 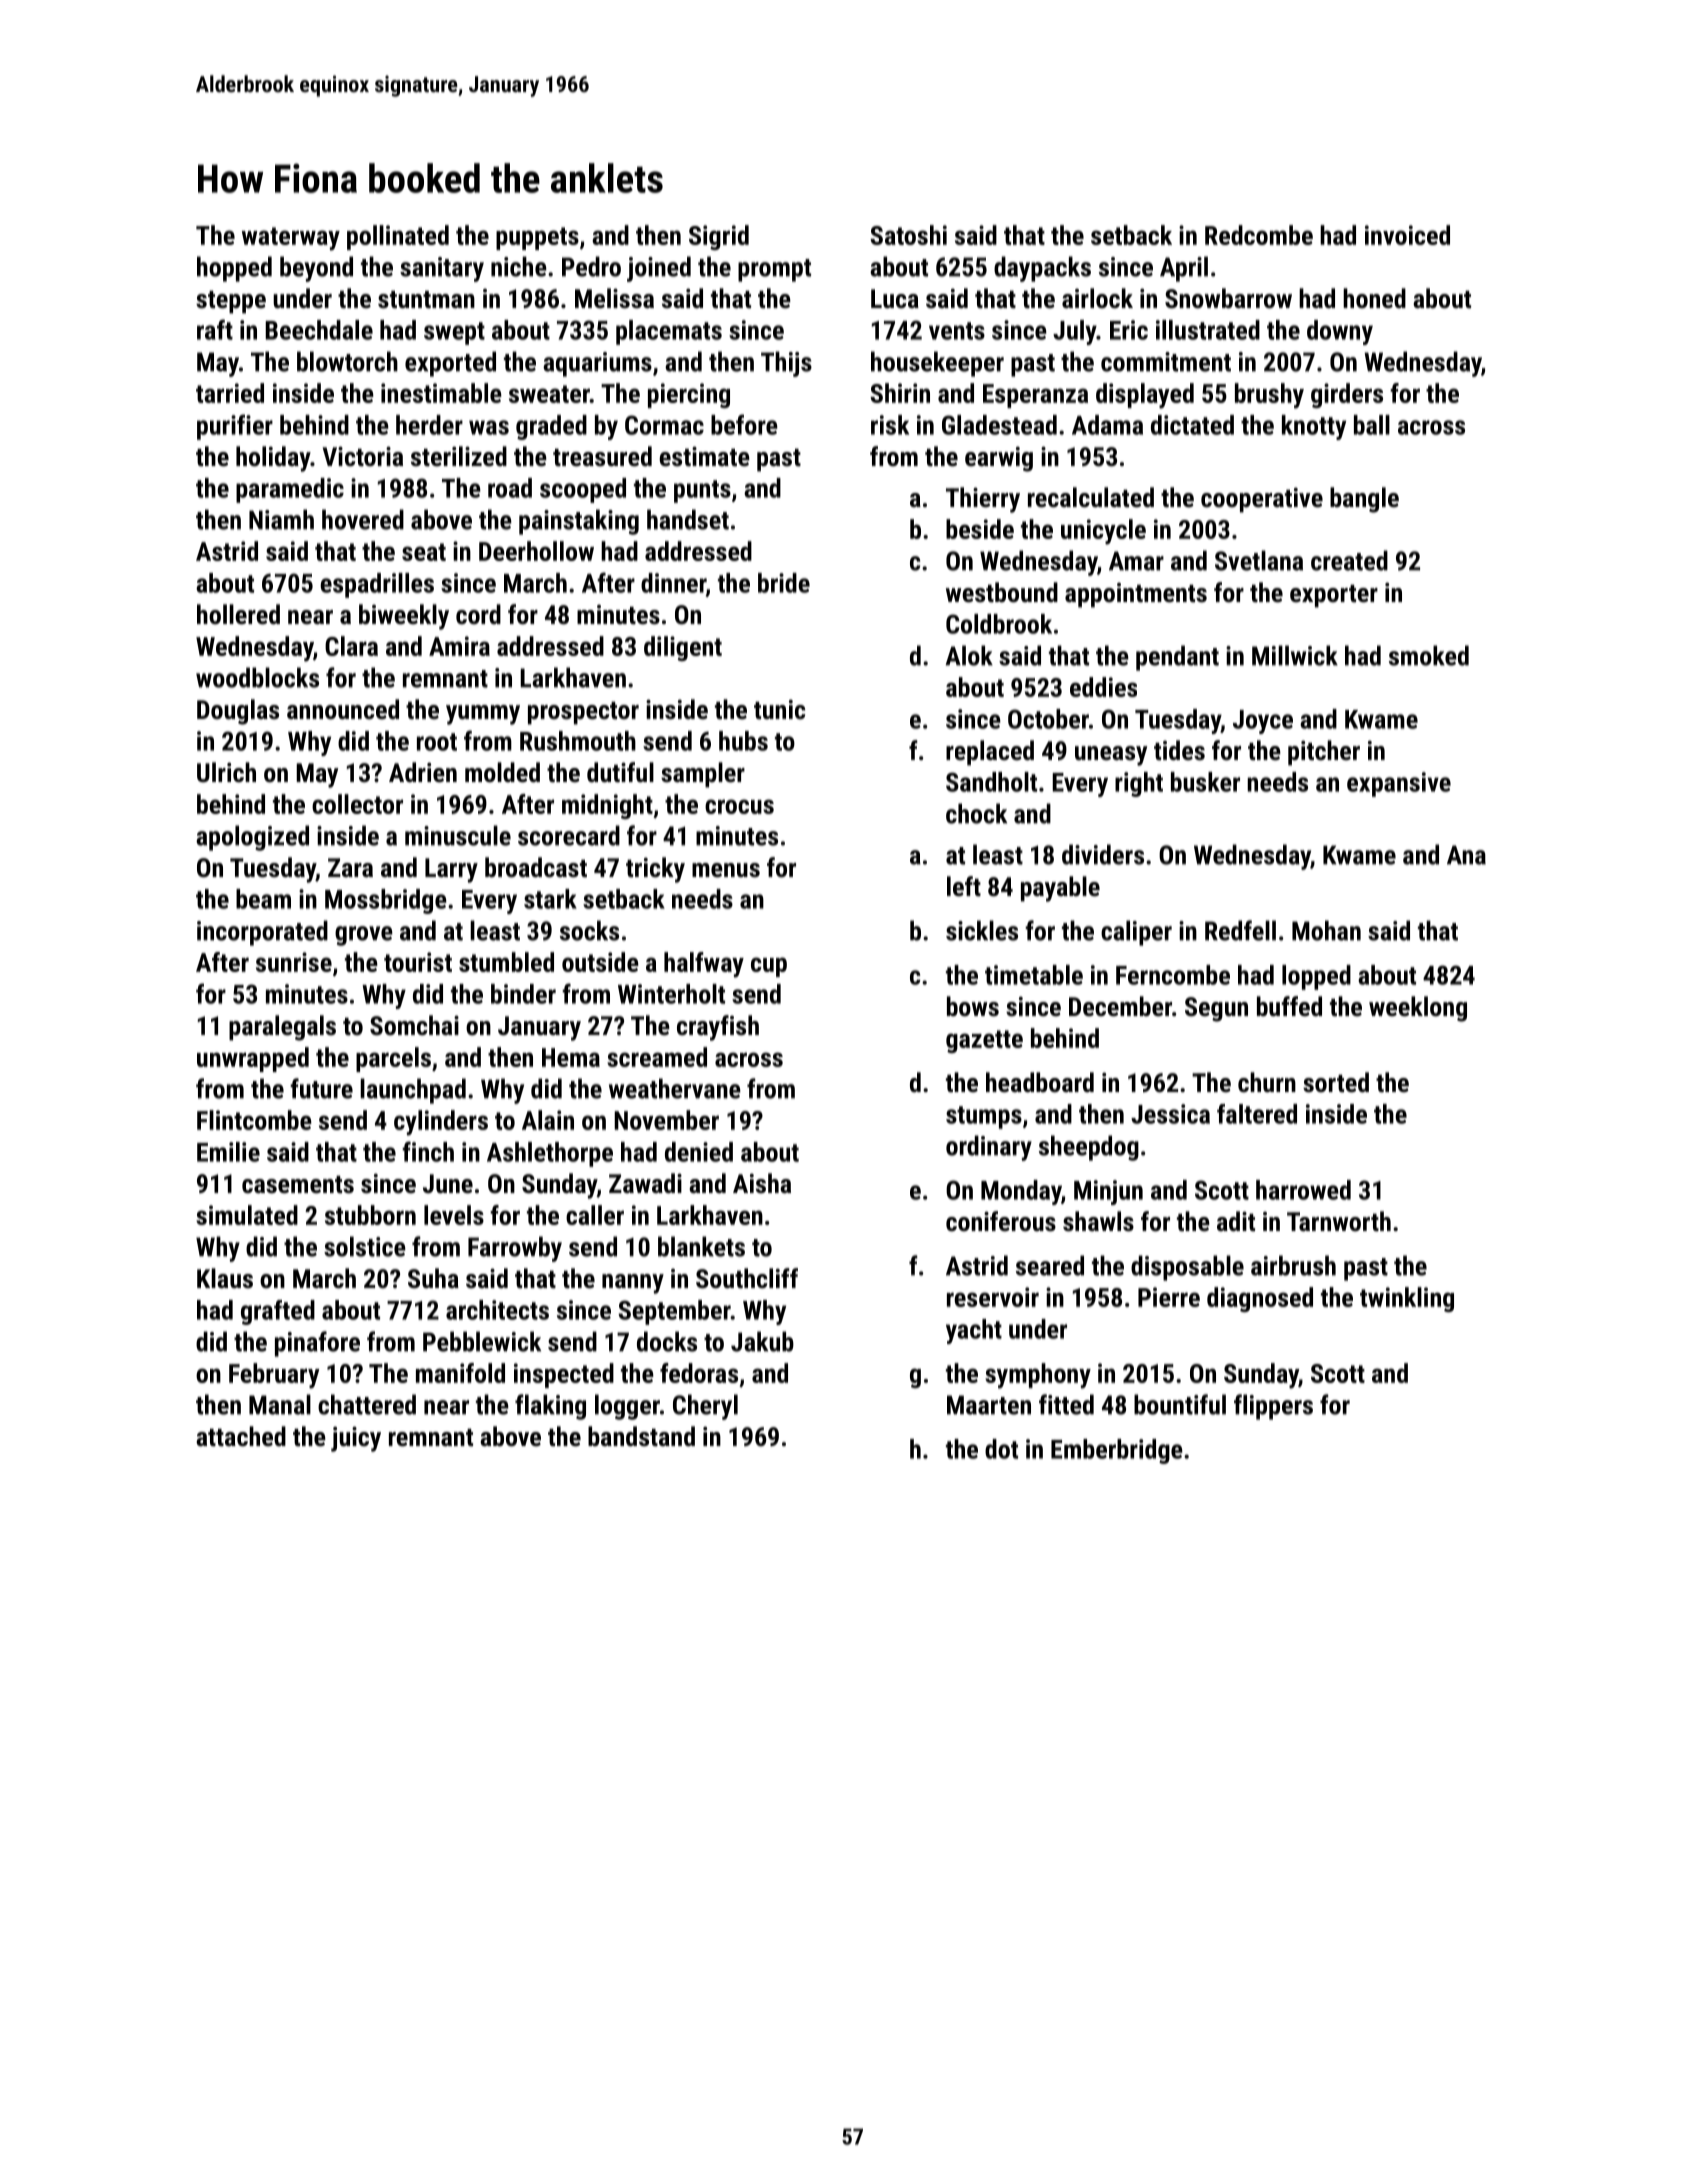 I want to click on twinkling, so click(x=1407, y=1299).
